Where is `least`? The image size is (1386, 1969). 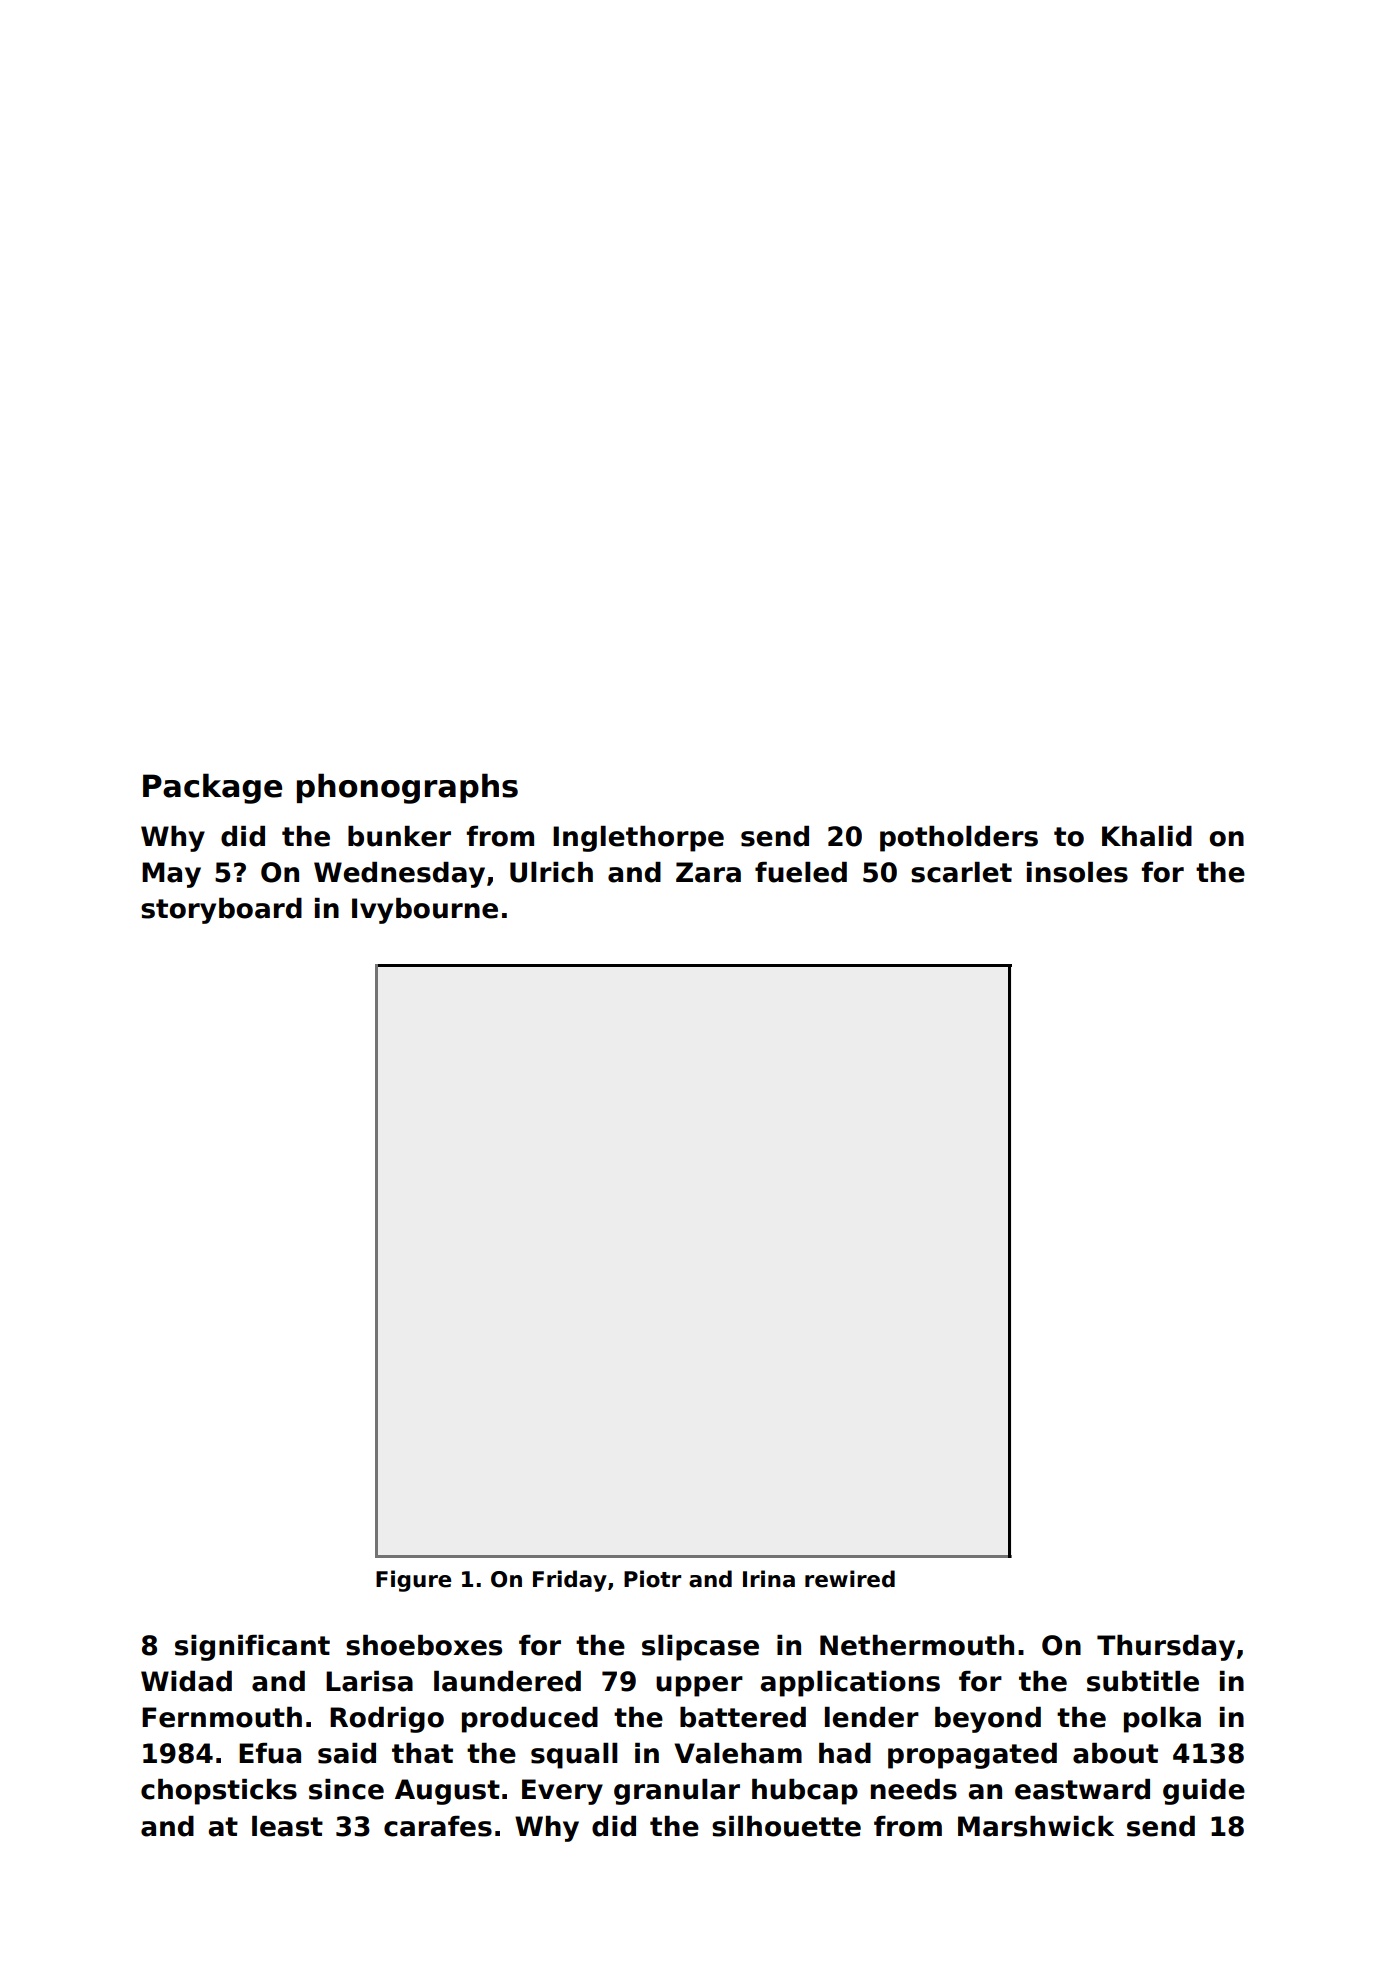 least is located at coordinates (287, 1826).
